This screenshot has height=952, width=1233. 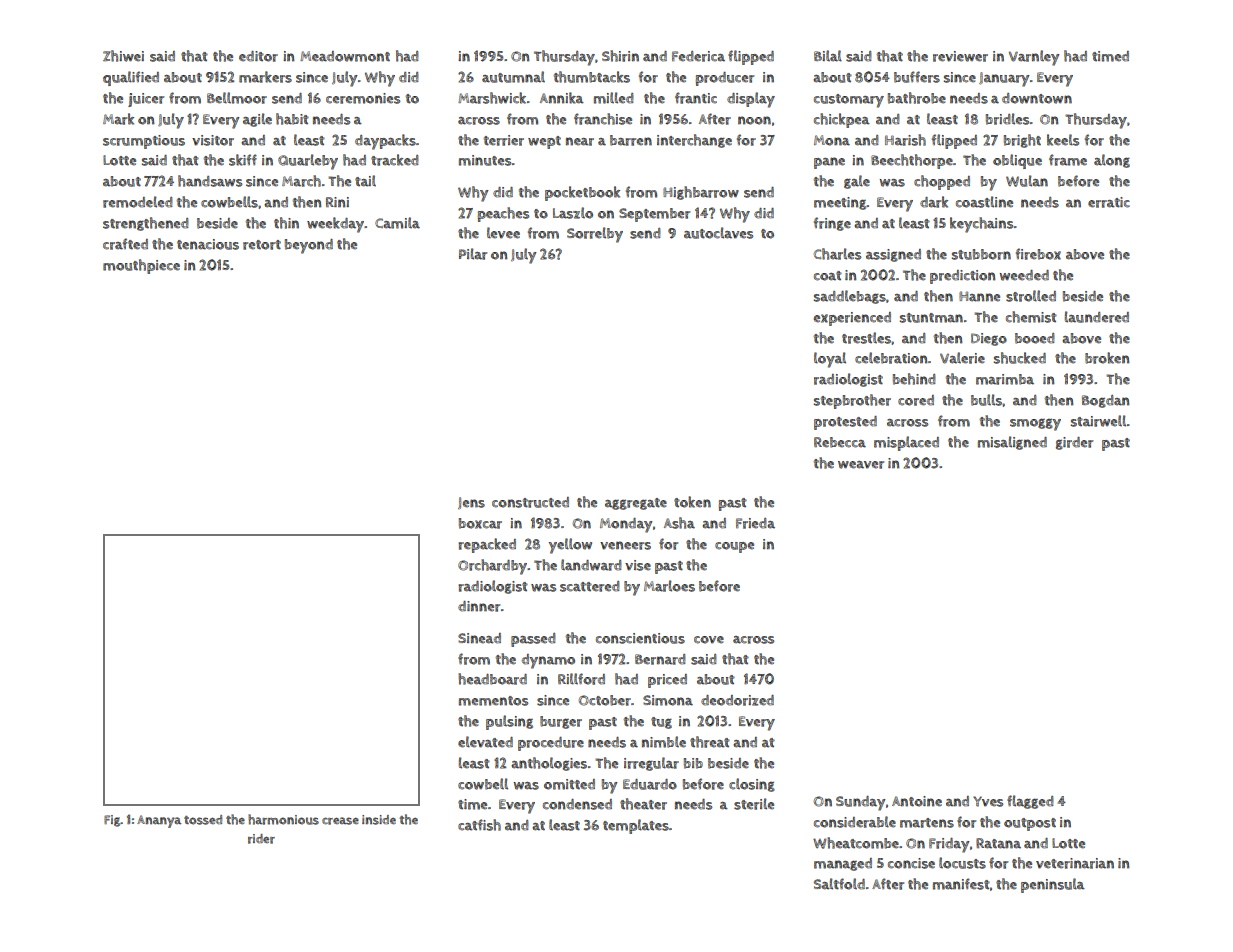 I want to click on stuntman, so click(x=931, y=318).
